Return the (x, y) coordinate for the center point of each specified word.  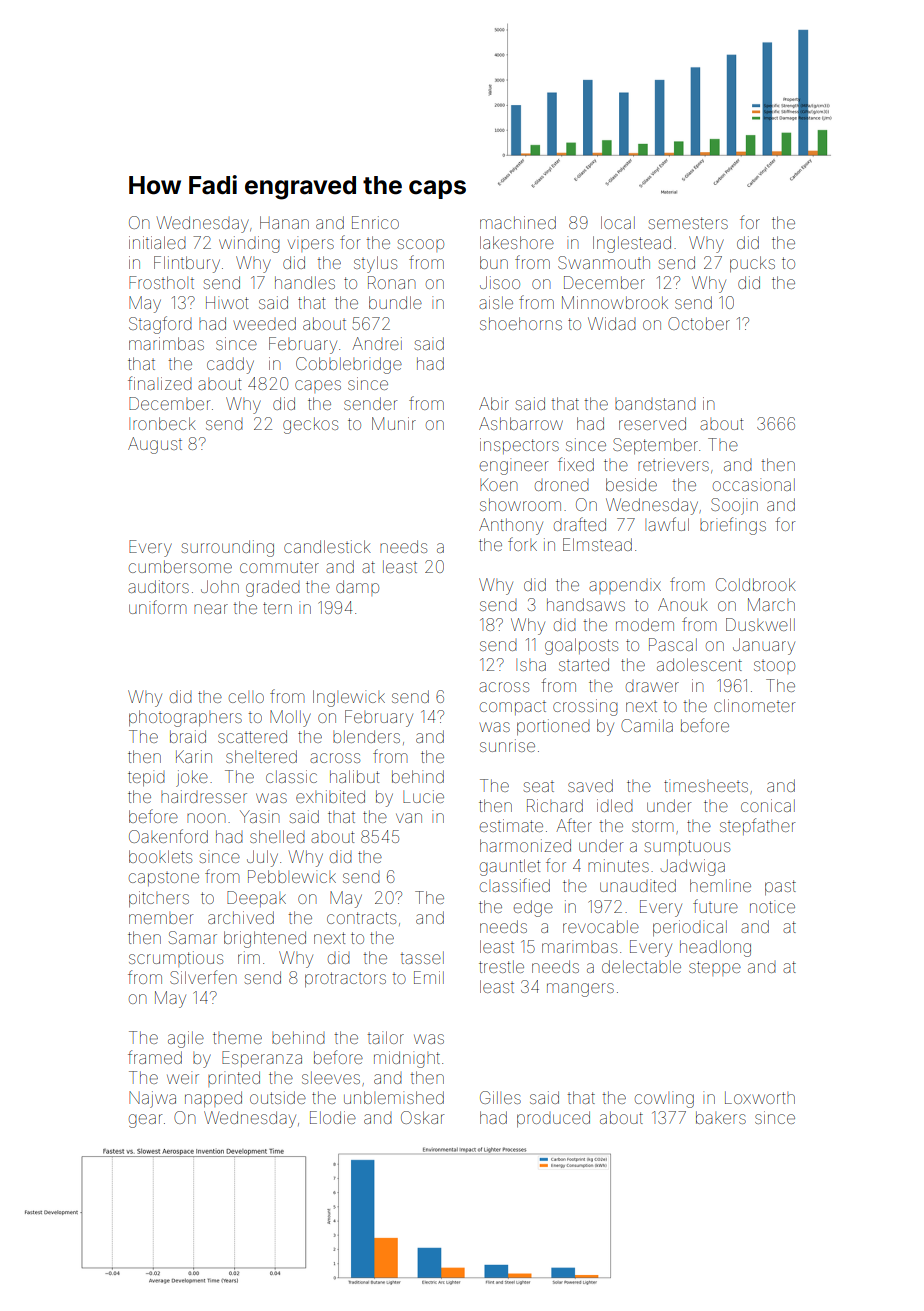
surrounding (228, 548)
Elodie (333, 1117)
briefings (733, 526)
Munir (394, 423)
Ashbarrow (521, 423)
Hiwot (227, 302)
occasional (754, 484)
